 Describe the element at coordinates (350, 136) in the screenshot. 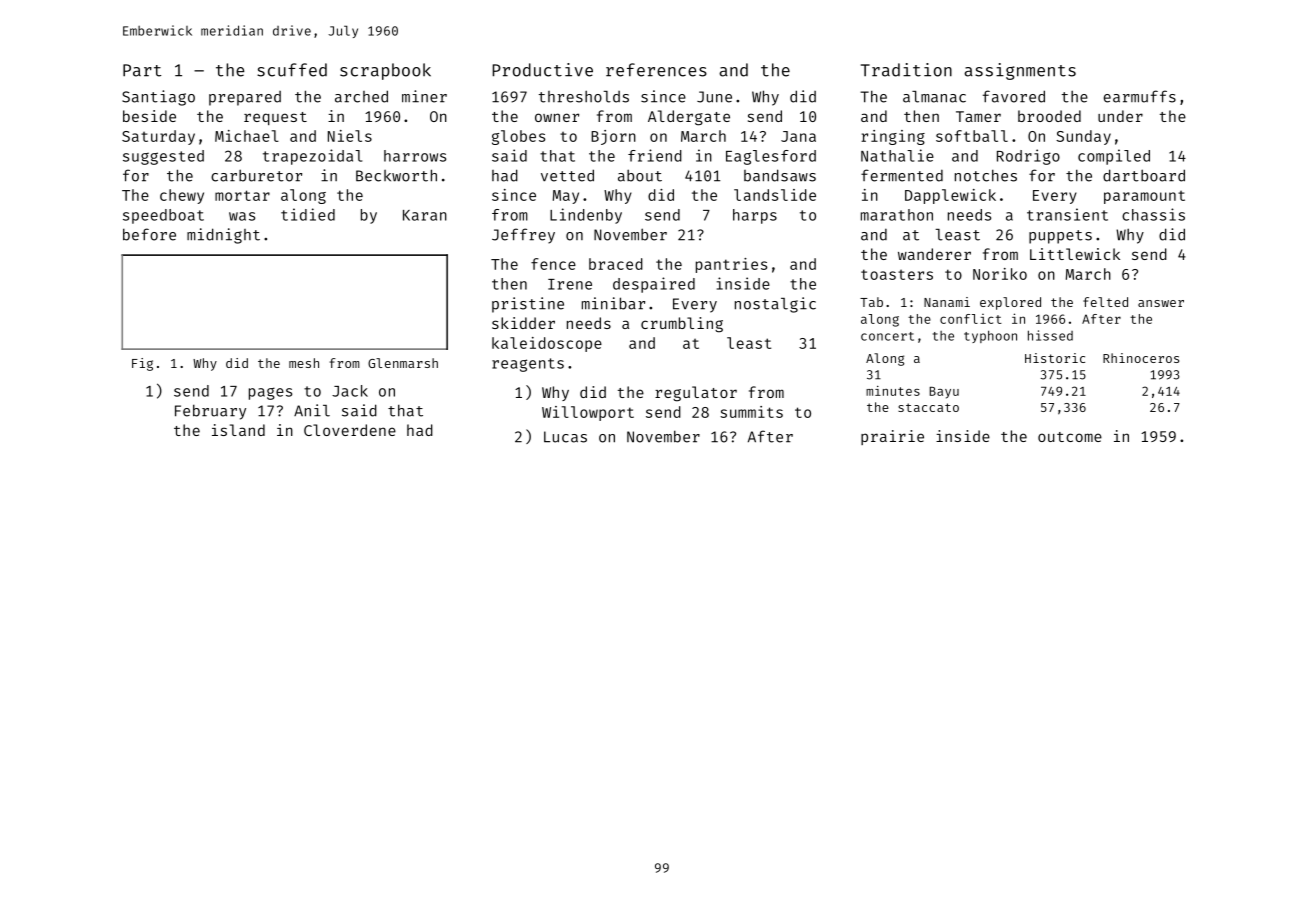

I see `Niels` at that location.
